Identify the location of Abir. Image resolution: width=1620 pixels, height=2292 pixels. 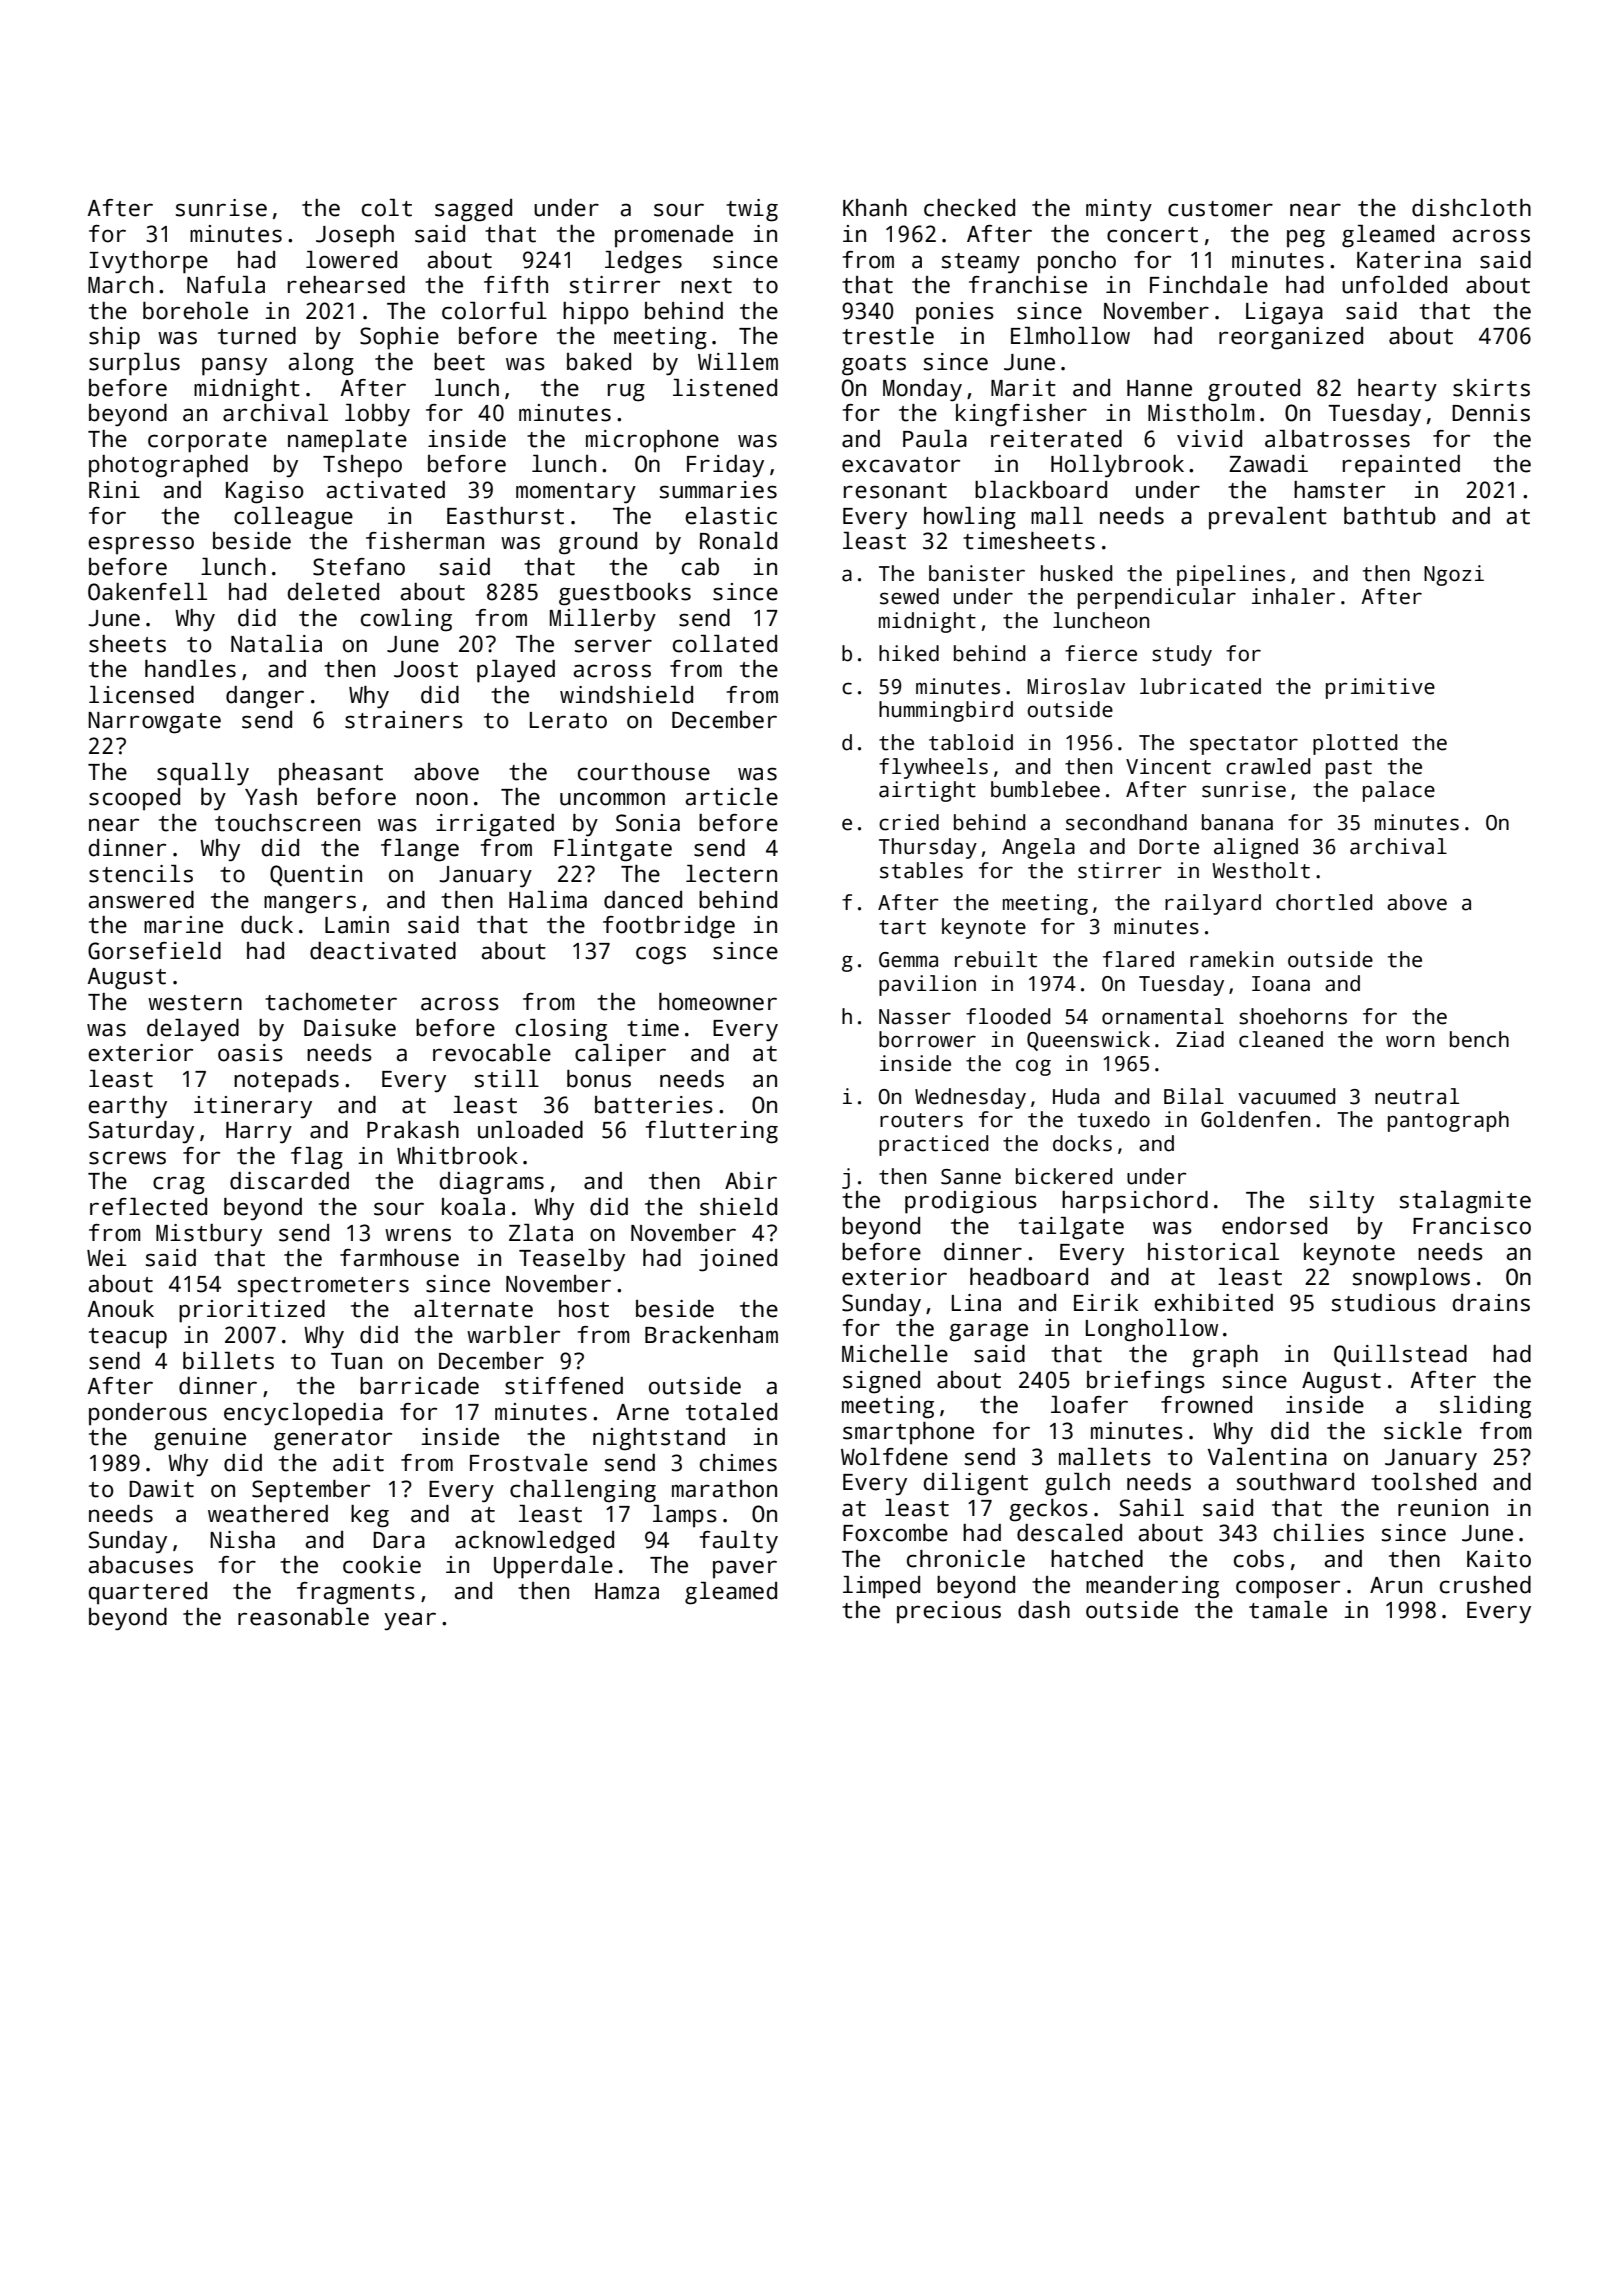
(751, 1181).
